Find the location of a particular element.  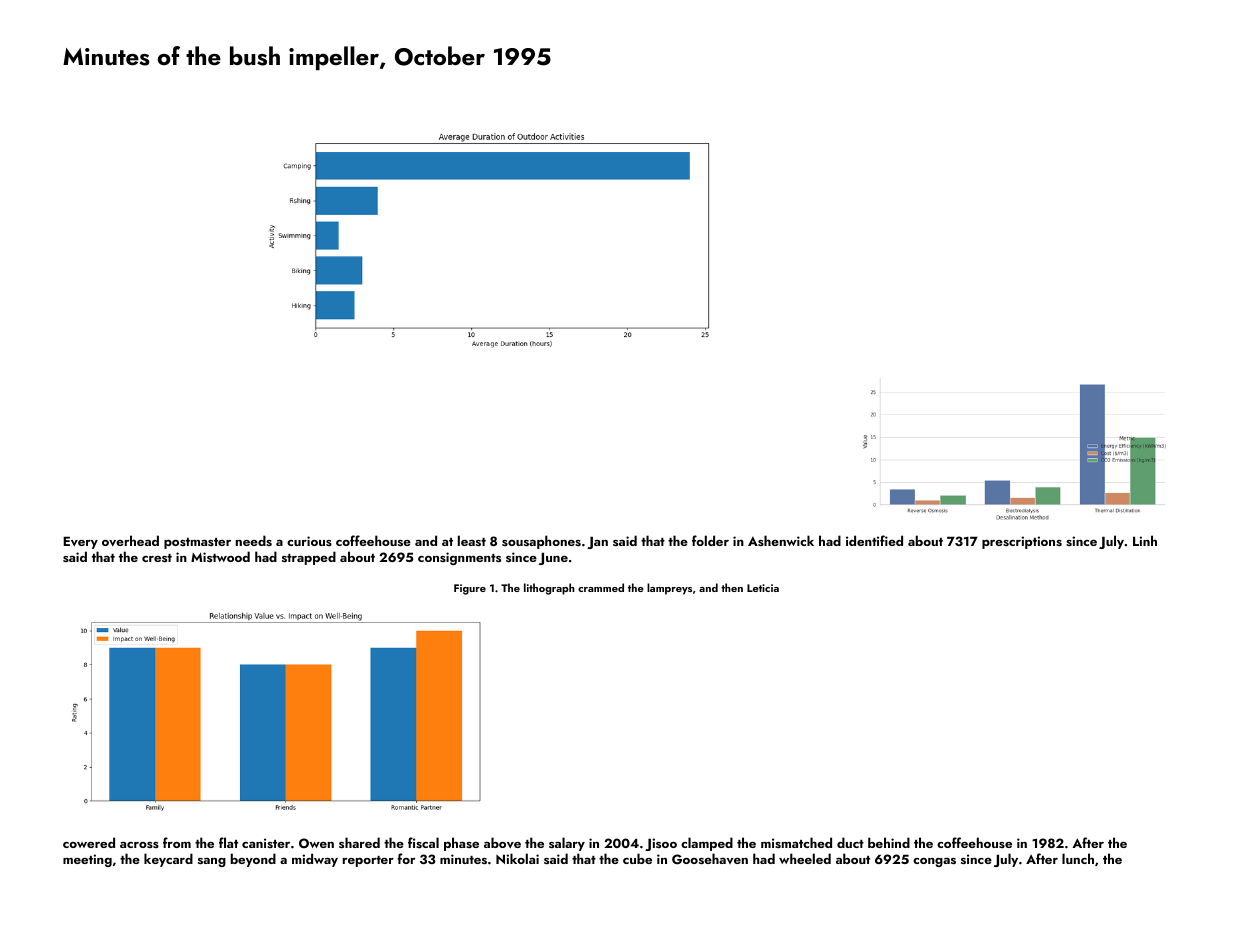

canister is located at coordinates (266, 843).
